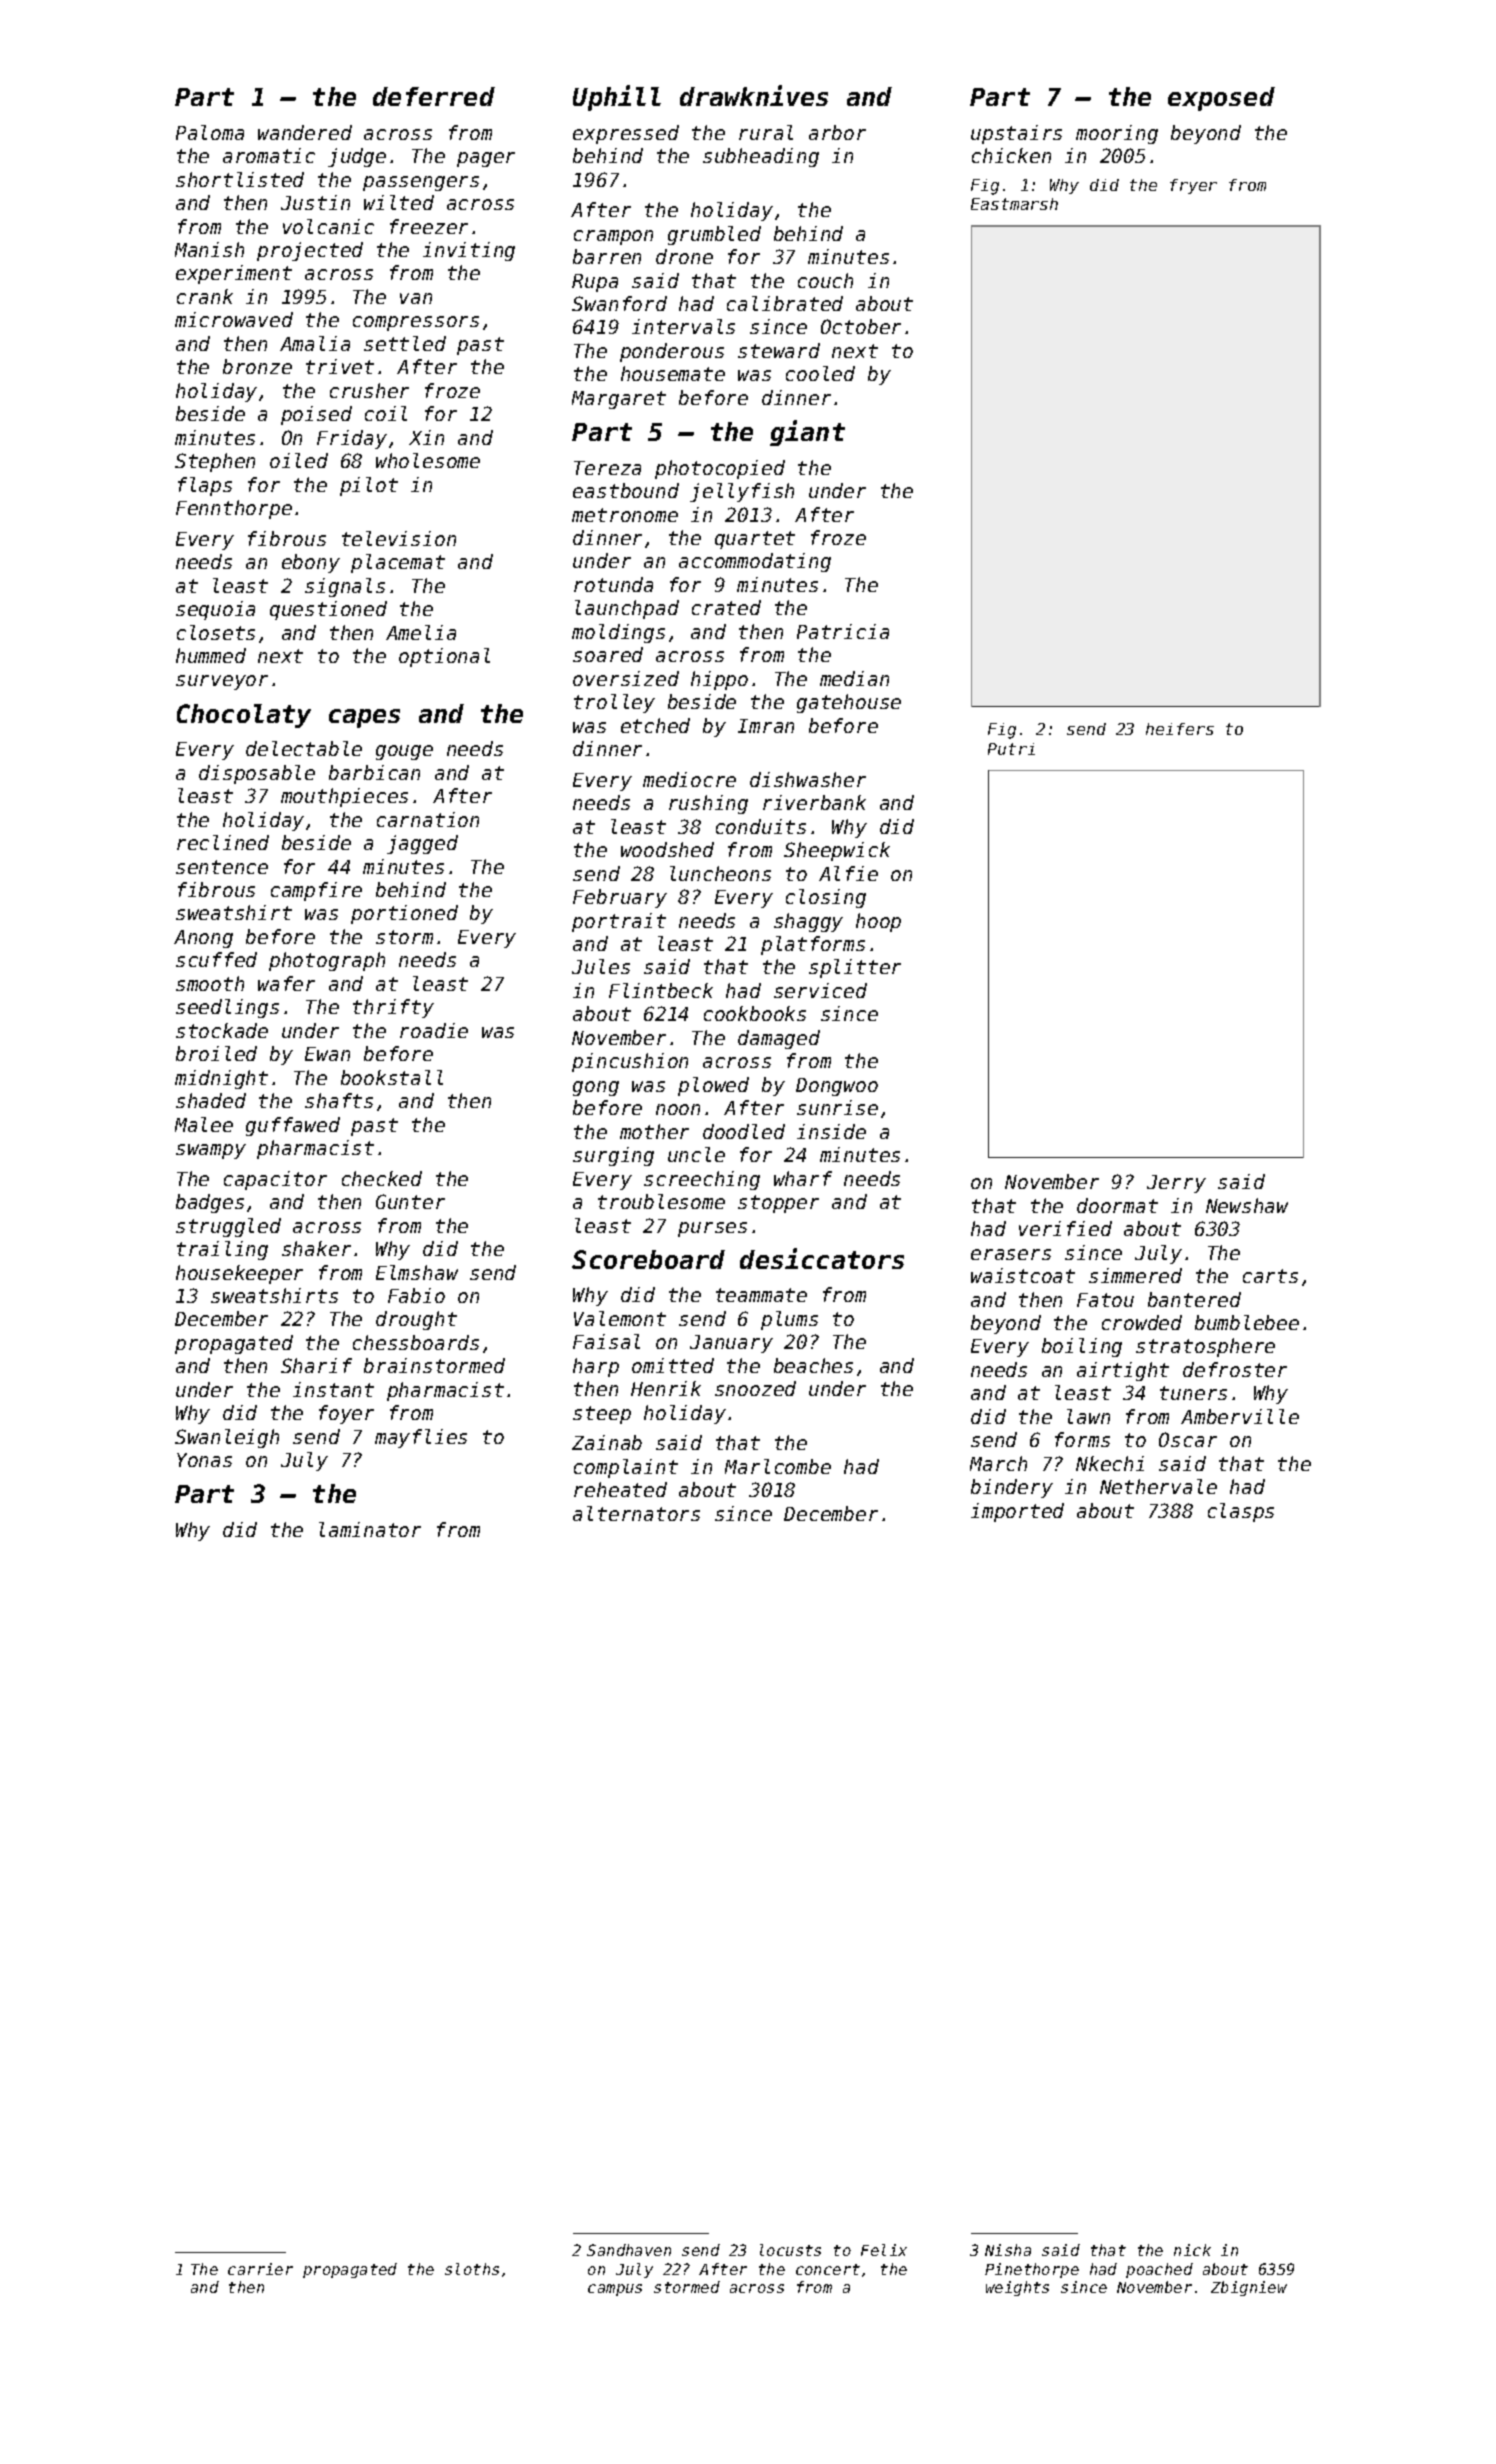  I want to click on Pinethorpe, so click(1032, 2270).
